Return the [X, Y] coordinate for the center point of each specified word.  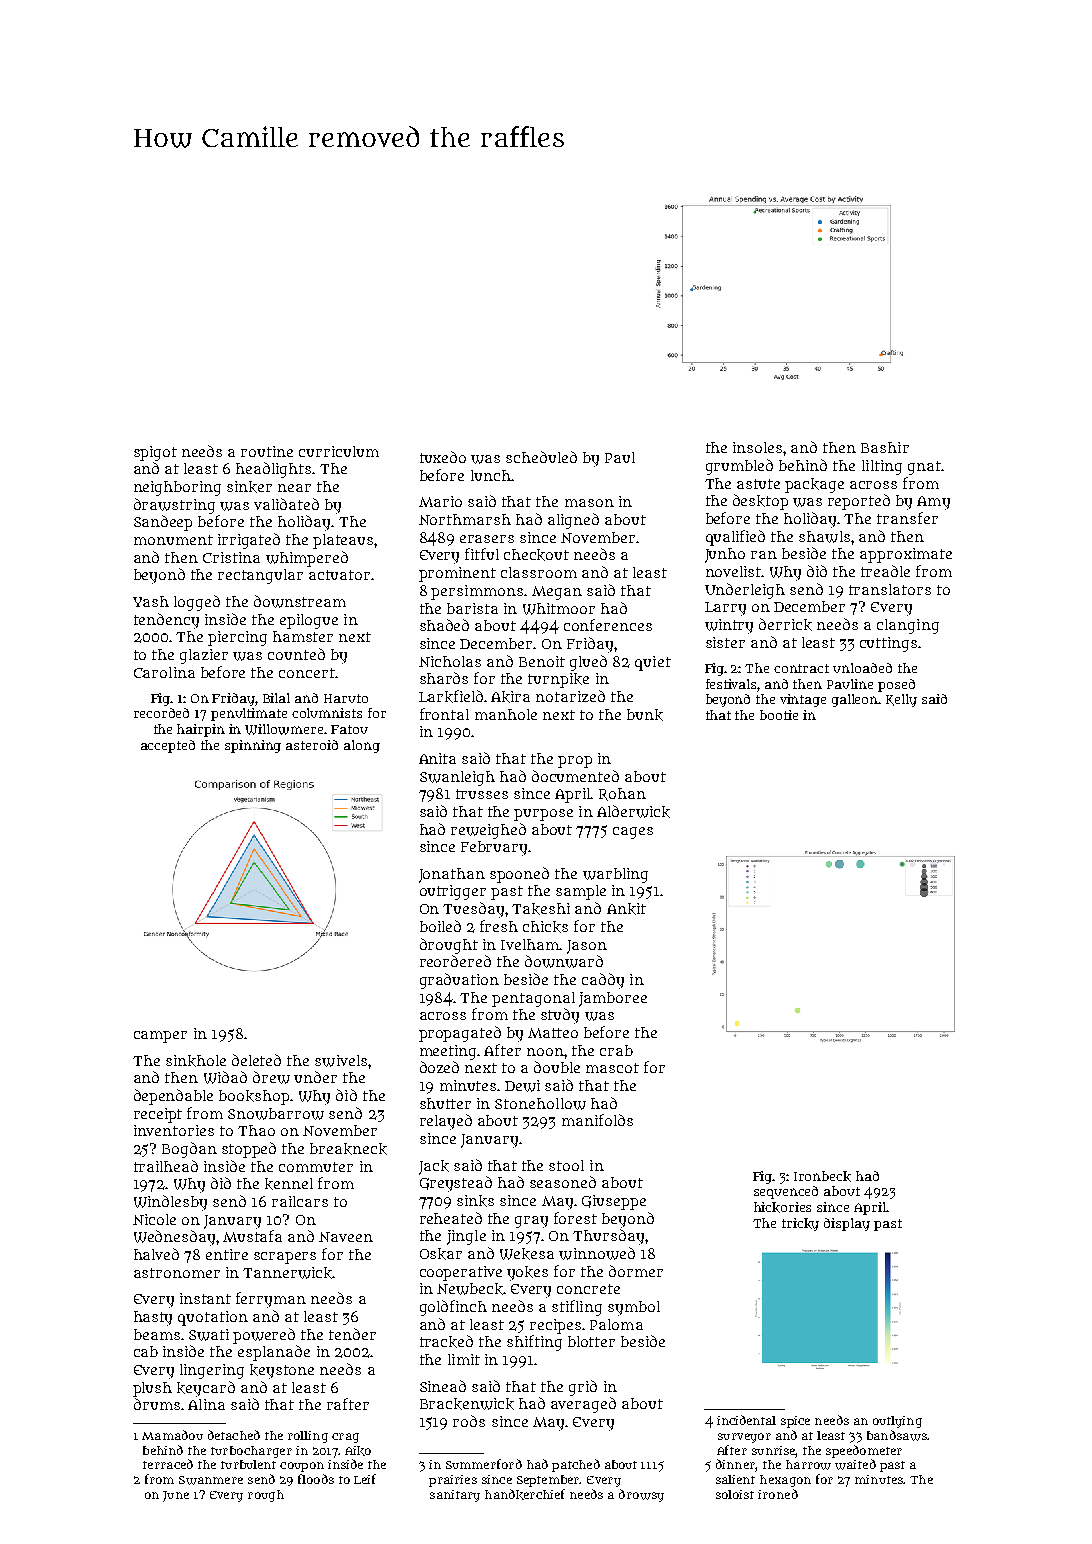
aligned [573, 521]
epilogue [309, 621]
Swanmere [211, 1480]
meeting [449, 1052]
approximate [906, 555]
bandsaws [897, 1435]
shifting [534, 1343]
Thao [256, 1130]
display [847, 1224]
